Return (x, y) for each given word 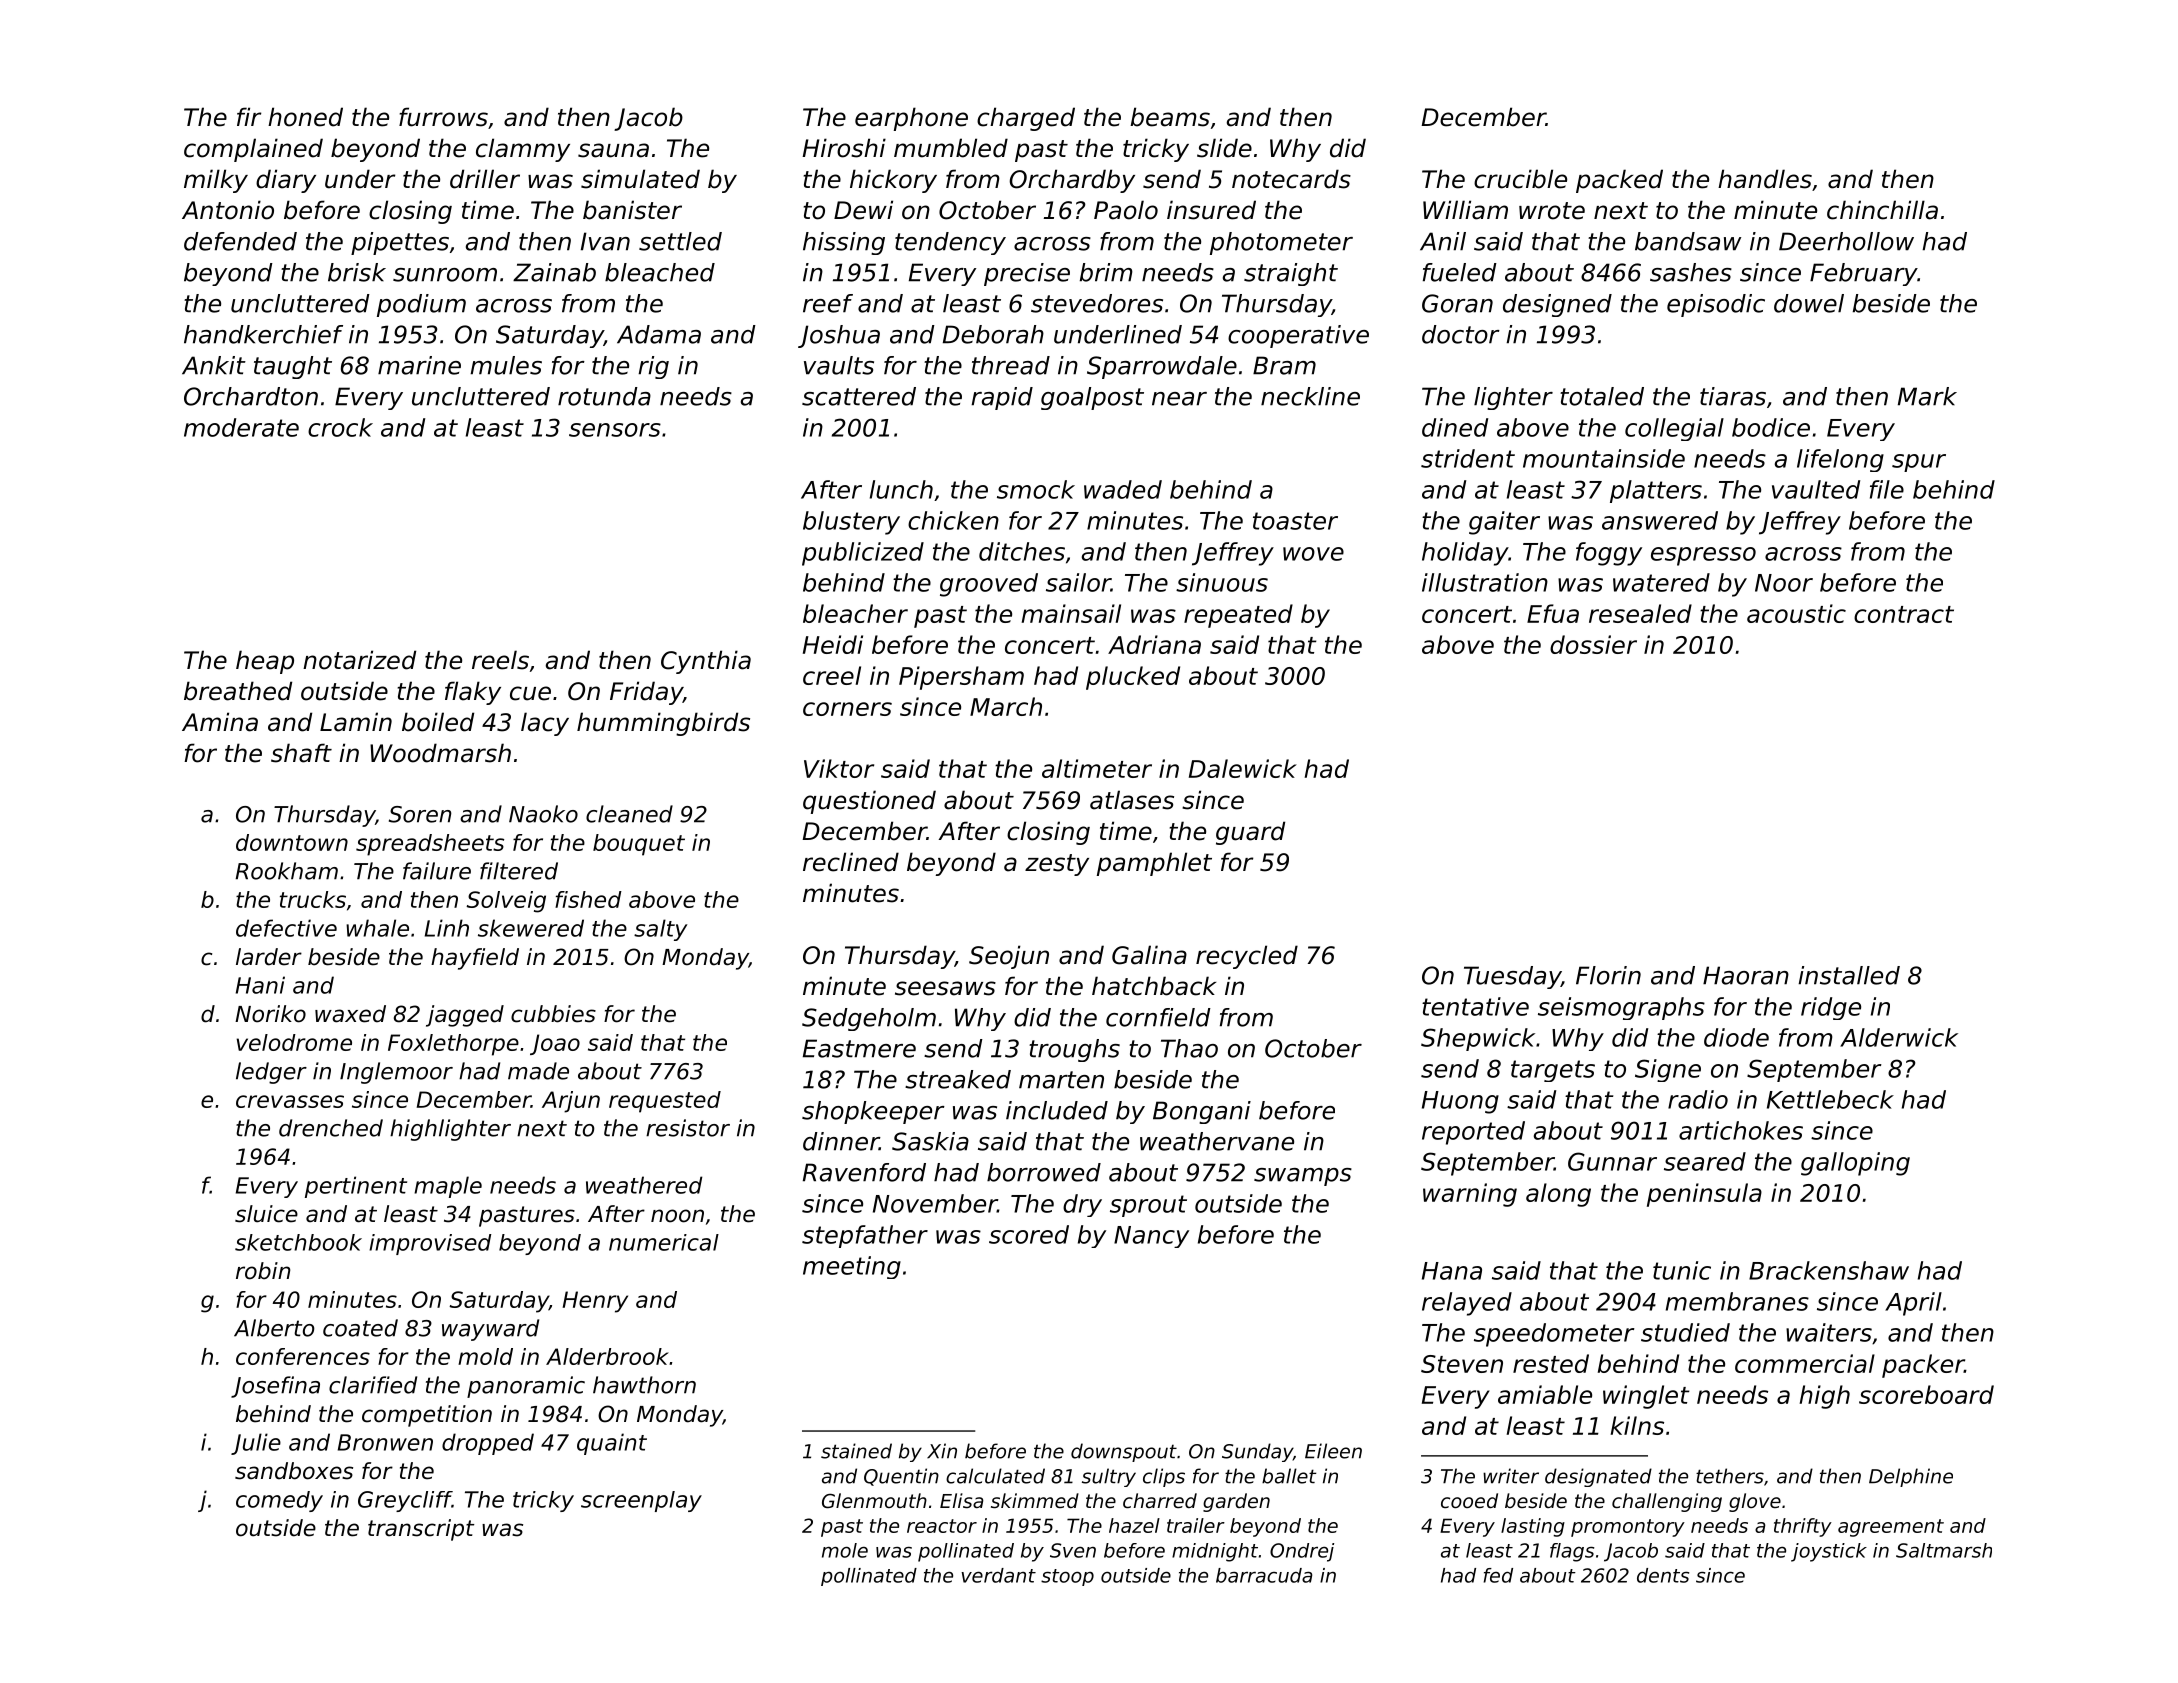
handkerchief (263, 334)
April (1913, 1304)
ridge (1831, 1008)
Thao (1189, 1048)
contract (1904, 614)
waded (1123, 489)
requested (665, 1102)
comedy (279, 1501)
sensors (615, 430)
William (1465, 210)
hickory (893, 181)
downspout (1124, 1452)
